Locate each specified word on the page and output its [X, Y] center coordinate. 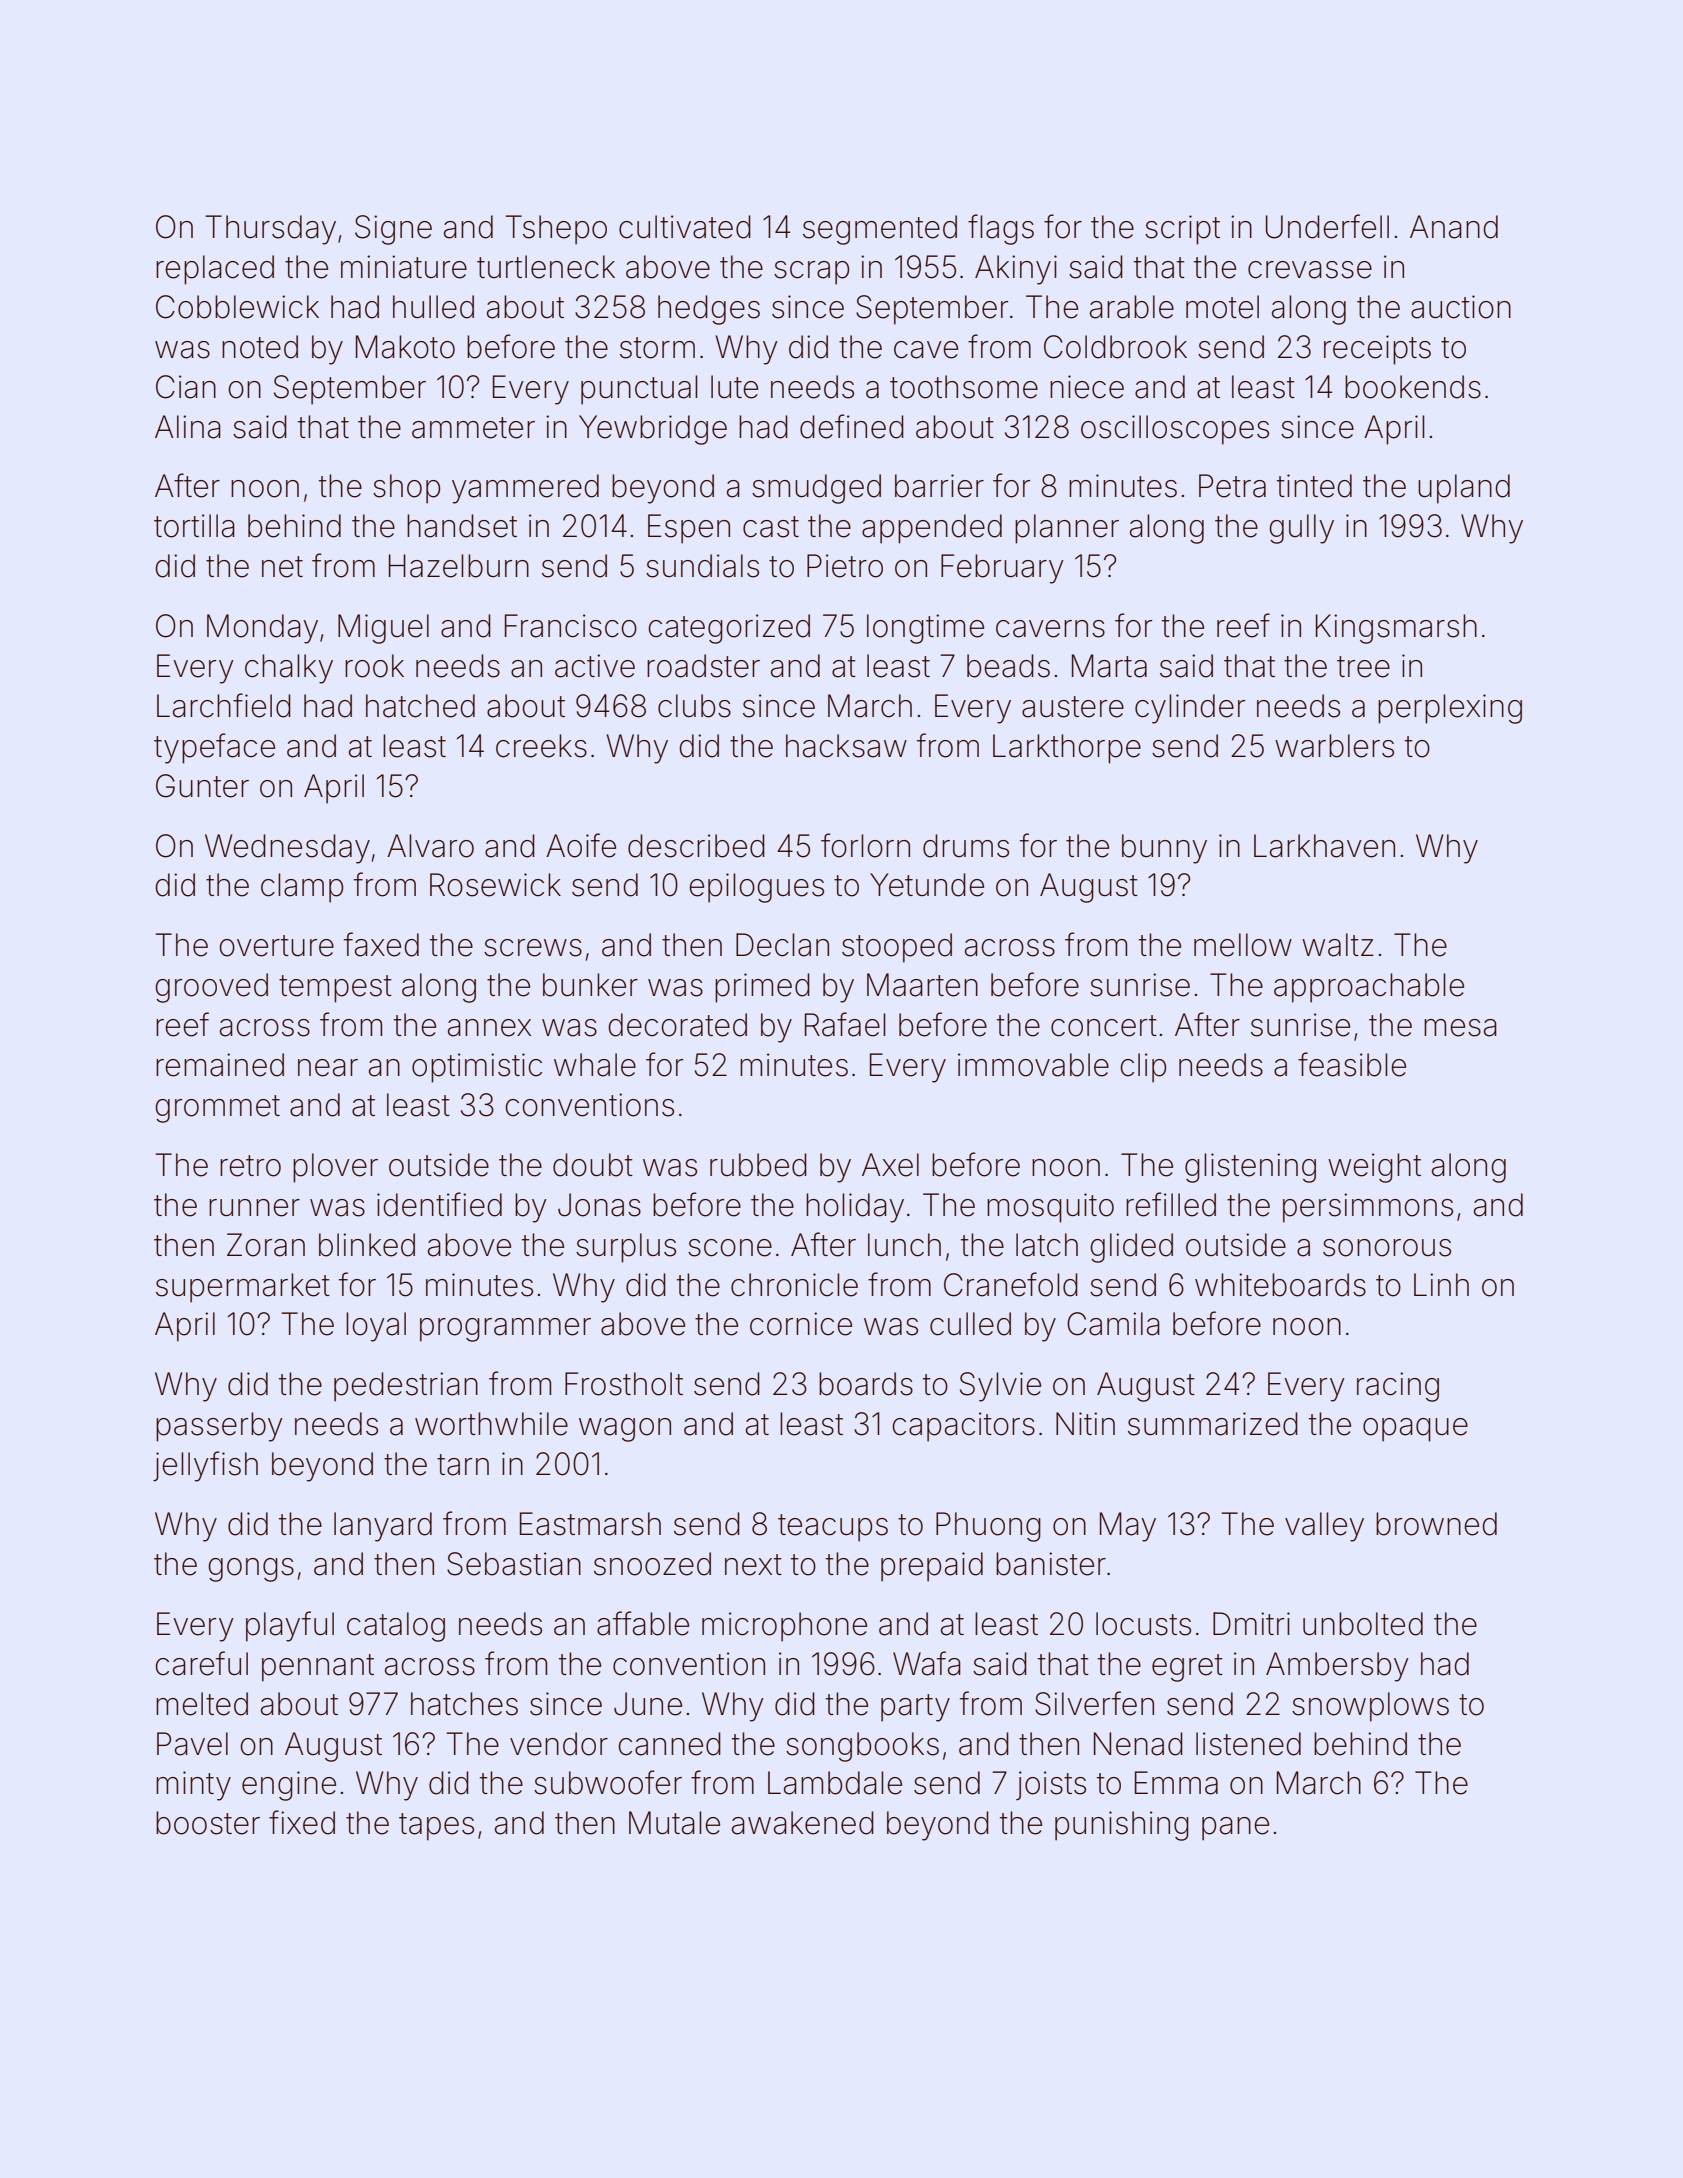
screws [533, 948]
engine [289, 1786]
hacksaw [846, 746]
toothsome [964, 387]
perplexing [1450, 709]
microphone [784, 1627]
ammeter [473, 428]
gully [1301, 529]
